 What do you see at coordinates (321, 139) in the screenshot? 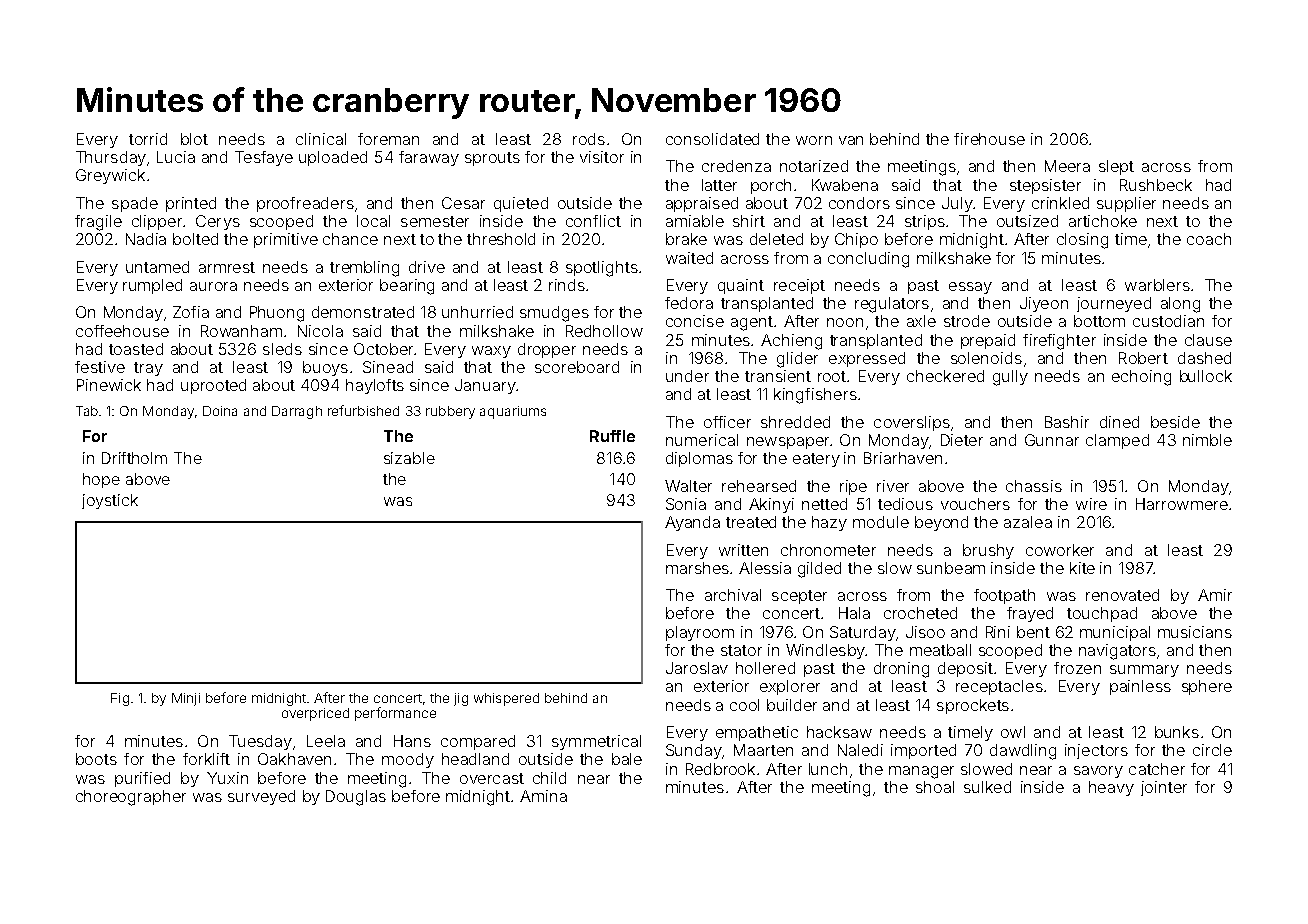
I see `clinical` at bounding box center [321, 139].
